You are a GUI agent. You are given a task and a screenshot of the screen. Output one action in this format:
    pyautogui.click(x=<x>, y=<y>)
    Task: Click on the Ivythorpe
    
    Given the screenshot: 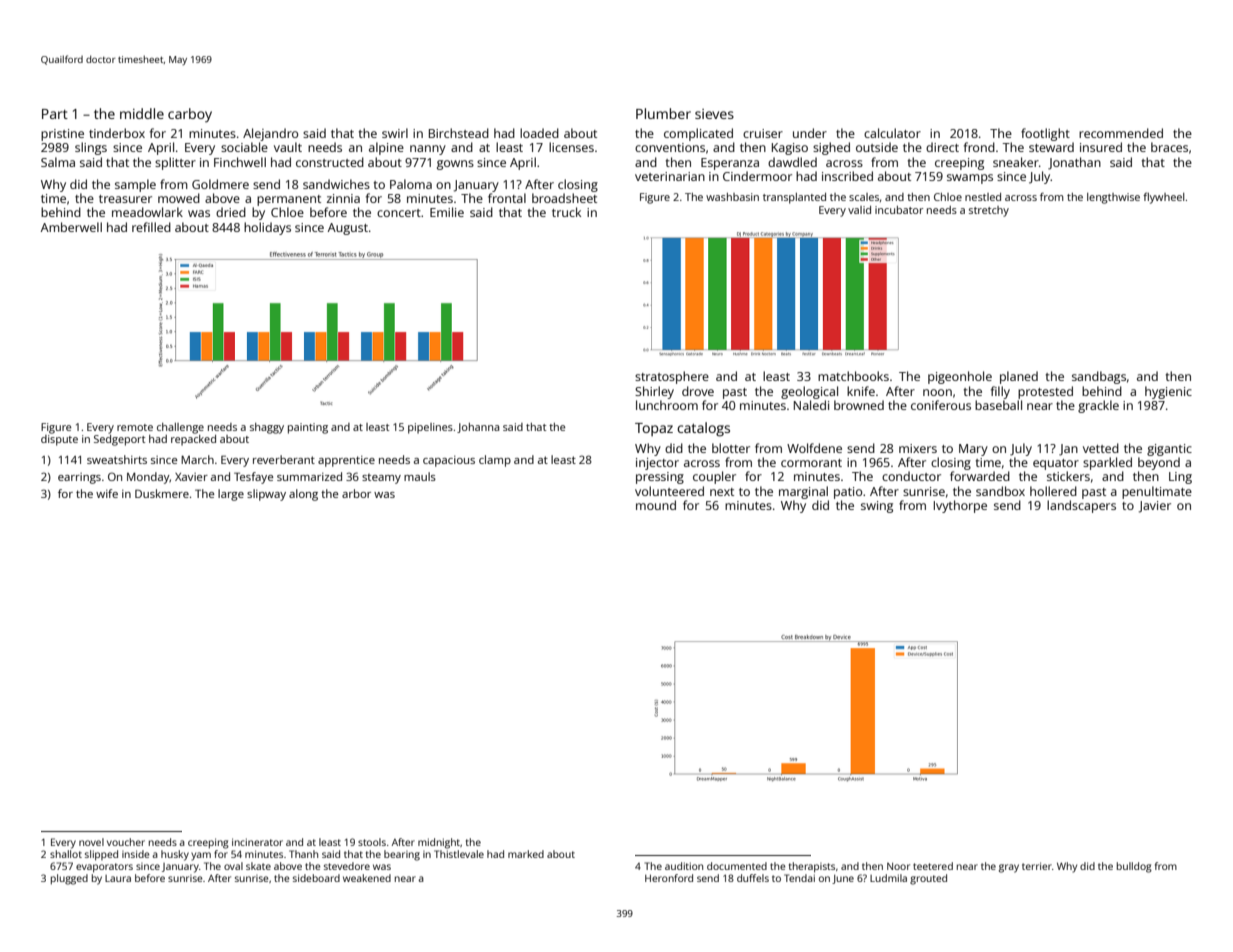 What is the action you would take?
    pyautogui.click(x=960, y=506)
